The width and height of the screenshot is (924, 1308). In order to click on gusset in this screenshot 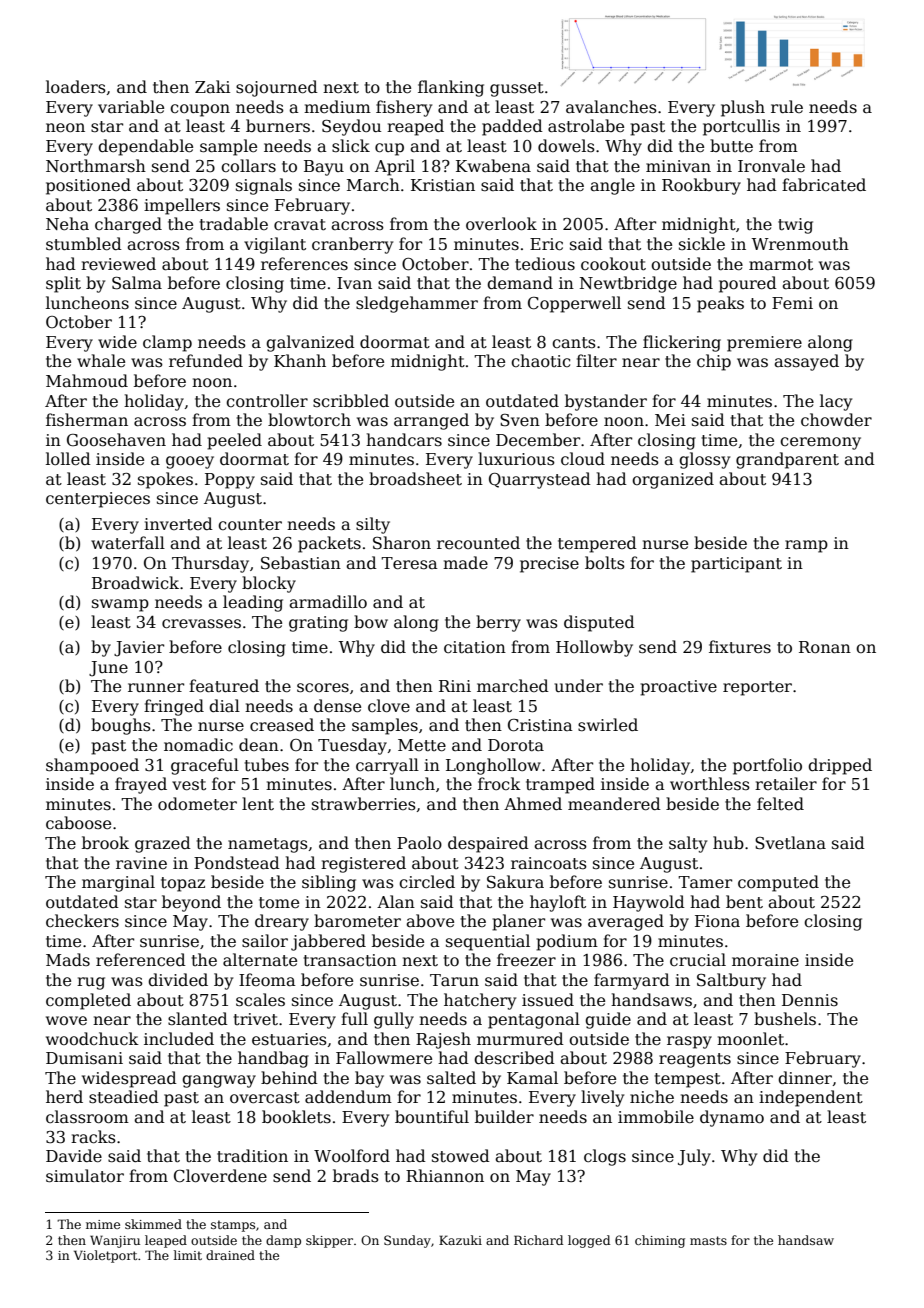, I will do `click(517, 89)`.
